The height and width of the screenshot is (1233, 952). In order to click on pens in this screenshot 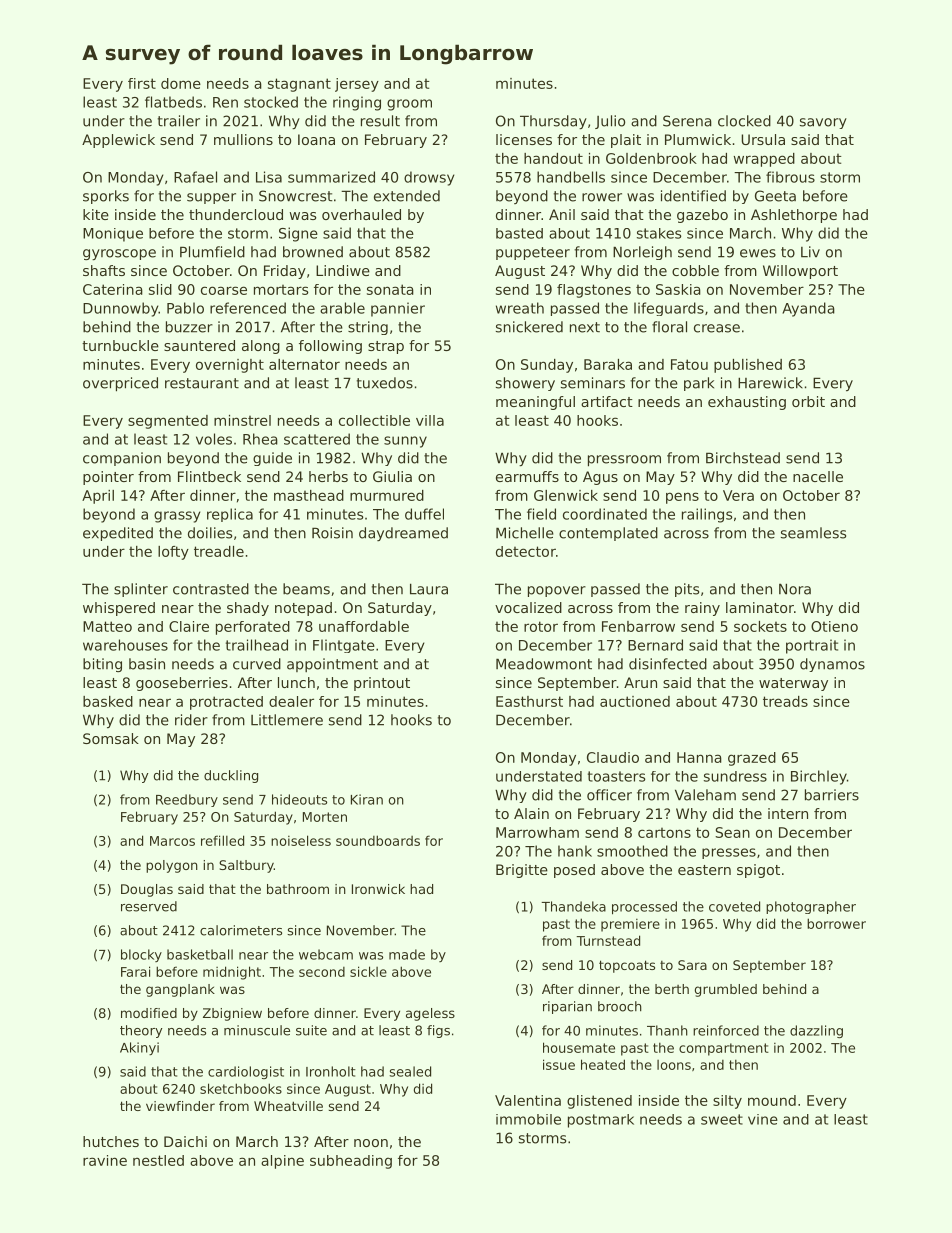, I will do `click(682, 498)`.
